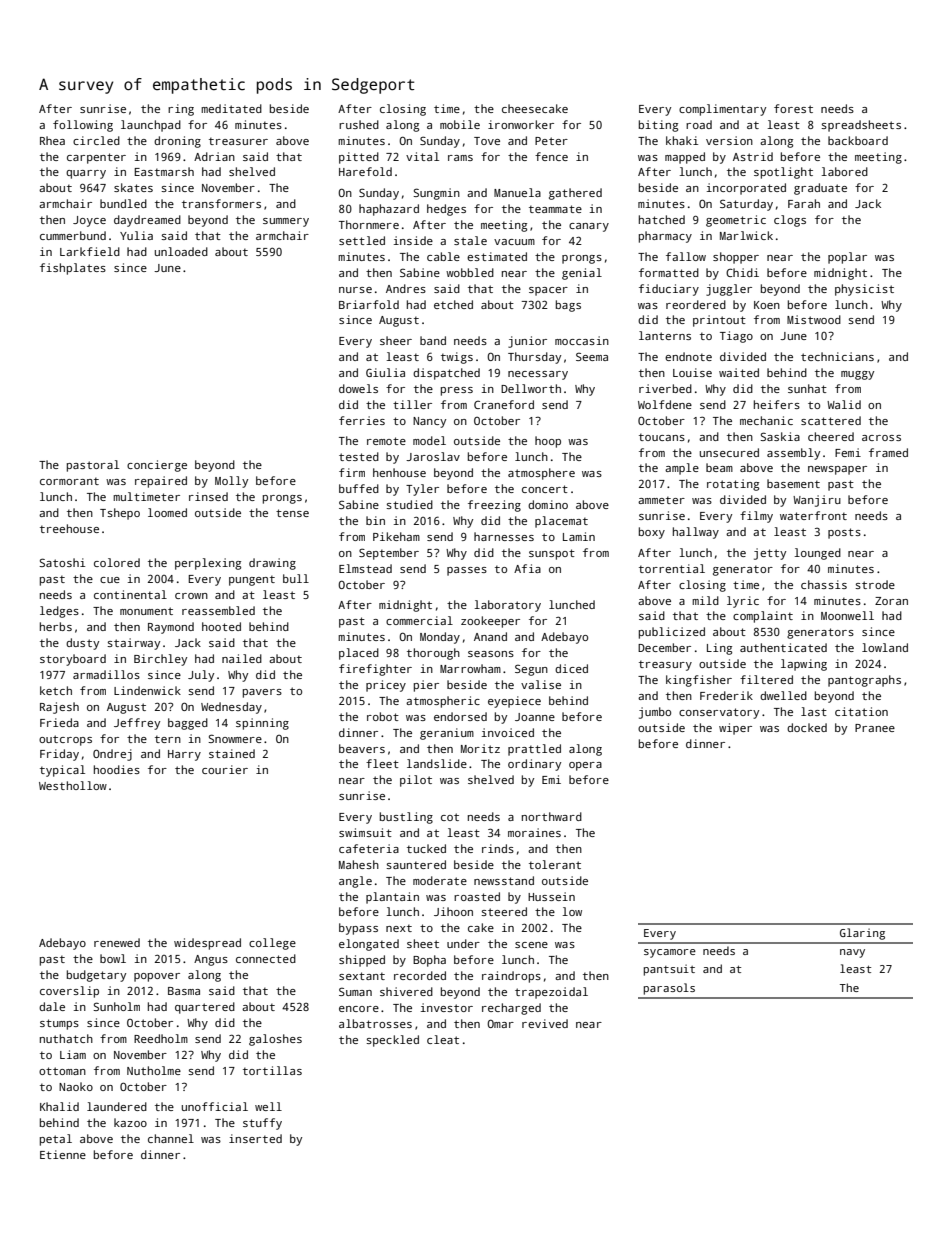 Image resolution: width=952 pixels, height=1233 pixels. What do you see at coordinates (120, 514) in the screenshot?
I see `Tshepo` at bounding box center [120, 514].
